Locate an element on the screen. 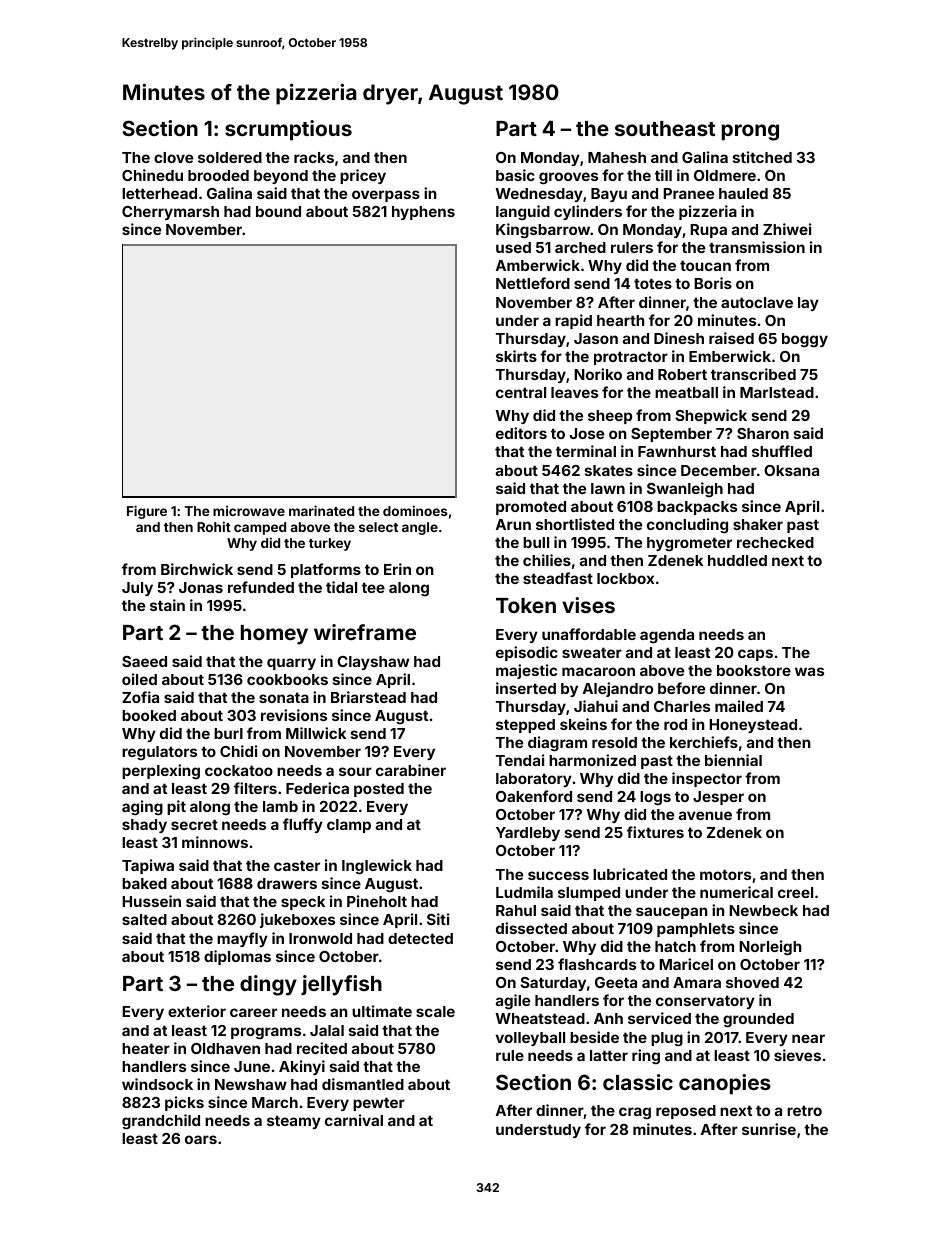  Jesper is located at coordinates (718, 798).
